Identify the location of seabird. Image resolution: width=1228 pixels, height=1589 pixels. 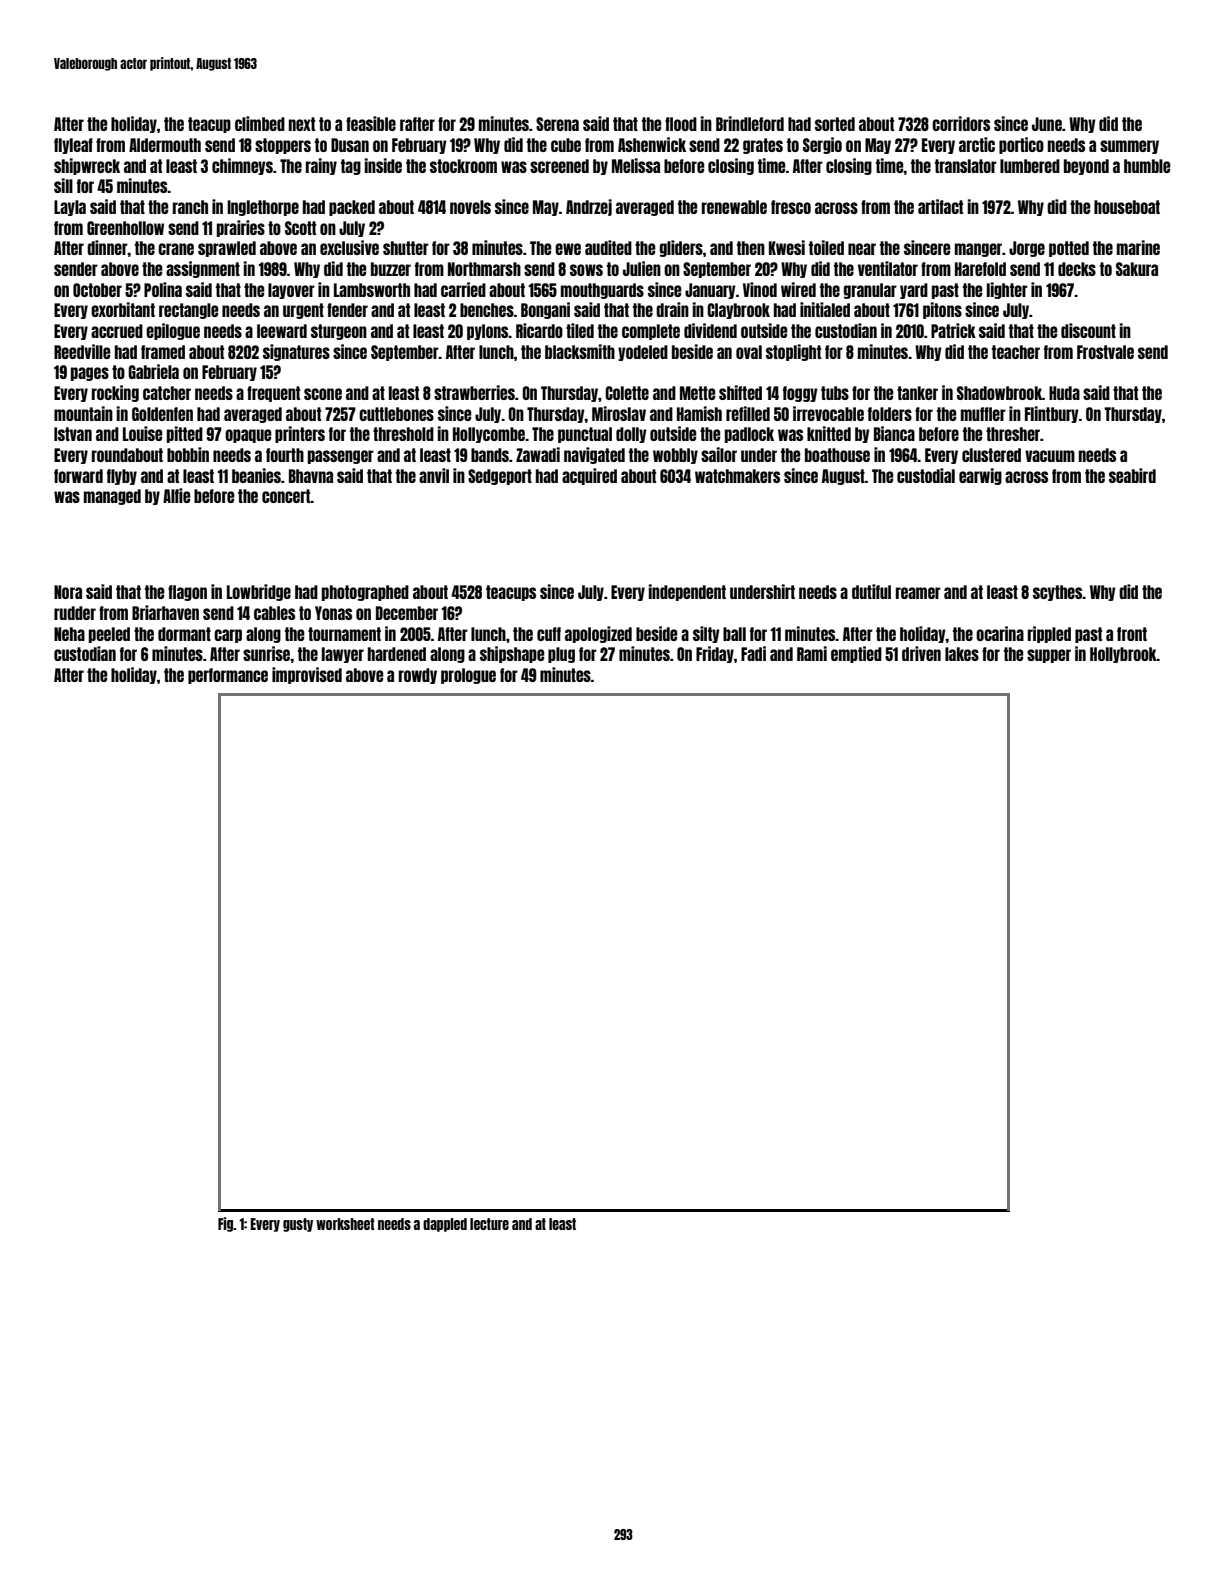
(1132, 475).
